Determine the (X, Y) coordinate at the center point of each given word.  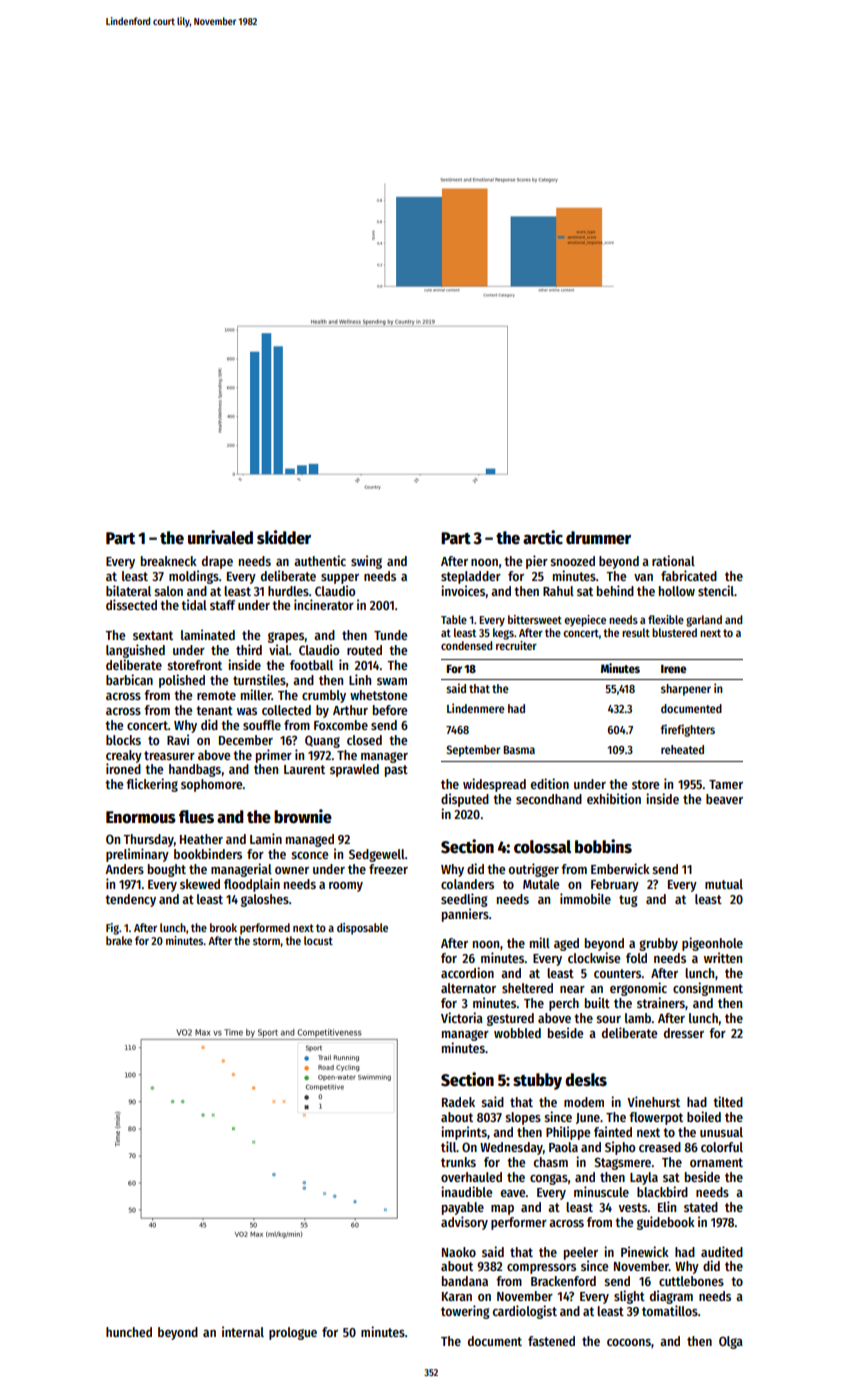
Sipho (620, 1148)
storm (266, 941)
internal (243, 1331)
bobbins (603, 846)
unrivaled (220, 537)
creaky (124, 756)
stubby (537, 1081)
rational (673, 560)
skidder (284, 537)
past (396, 771)
